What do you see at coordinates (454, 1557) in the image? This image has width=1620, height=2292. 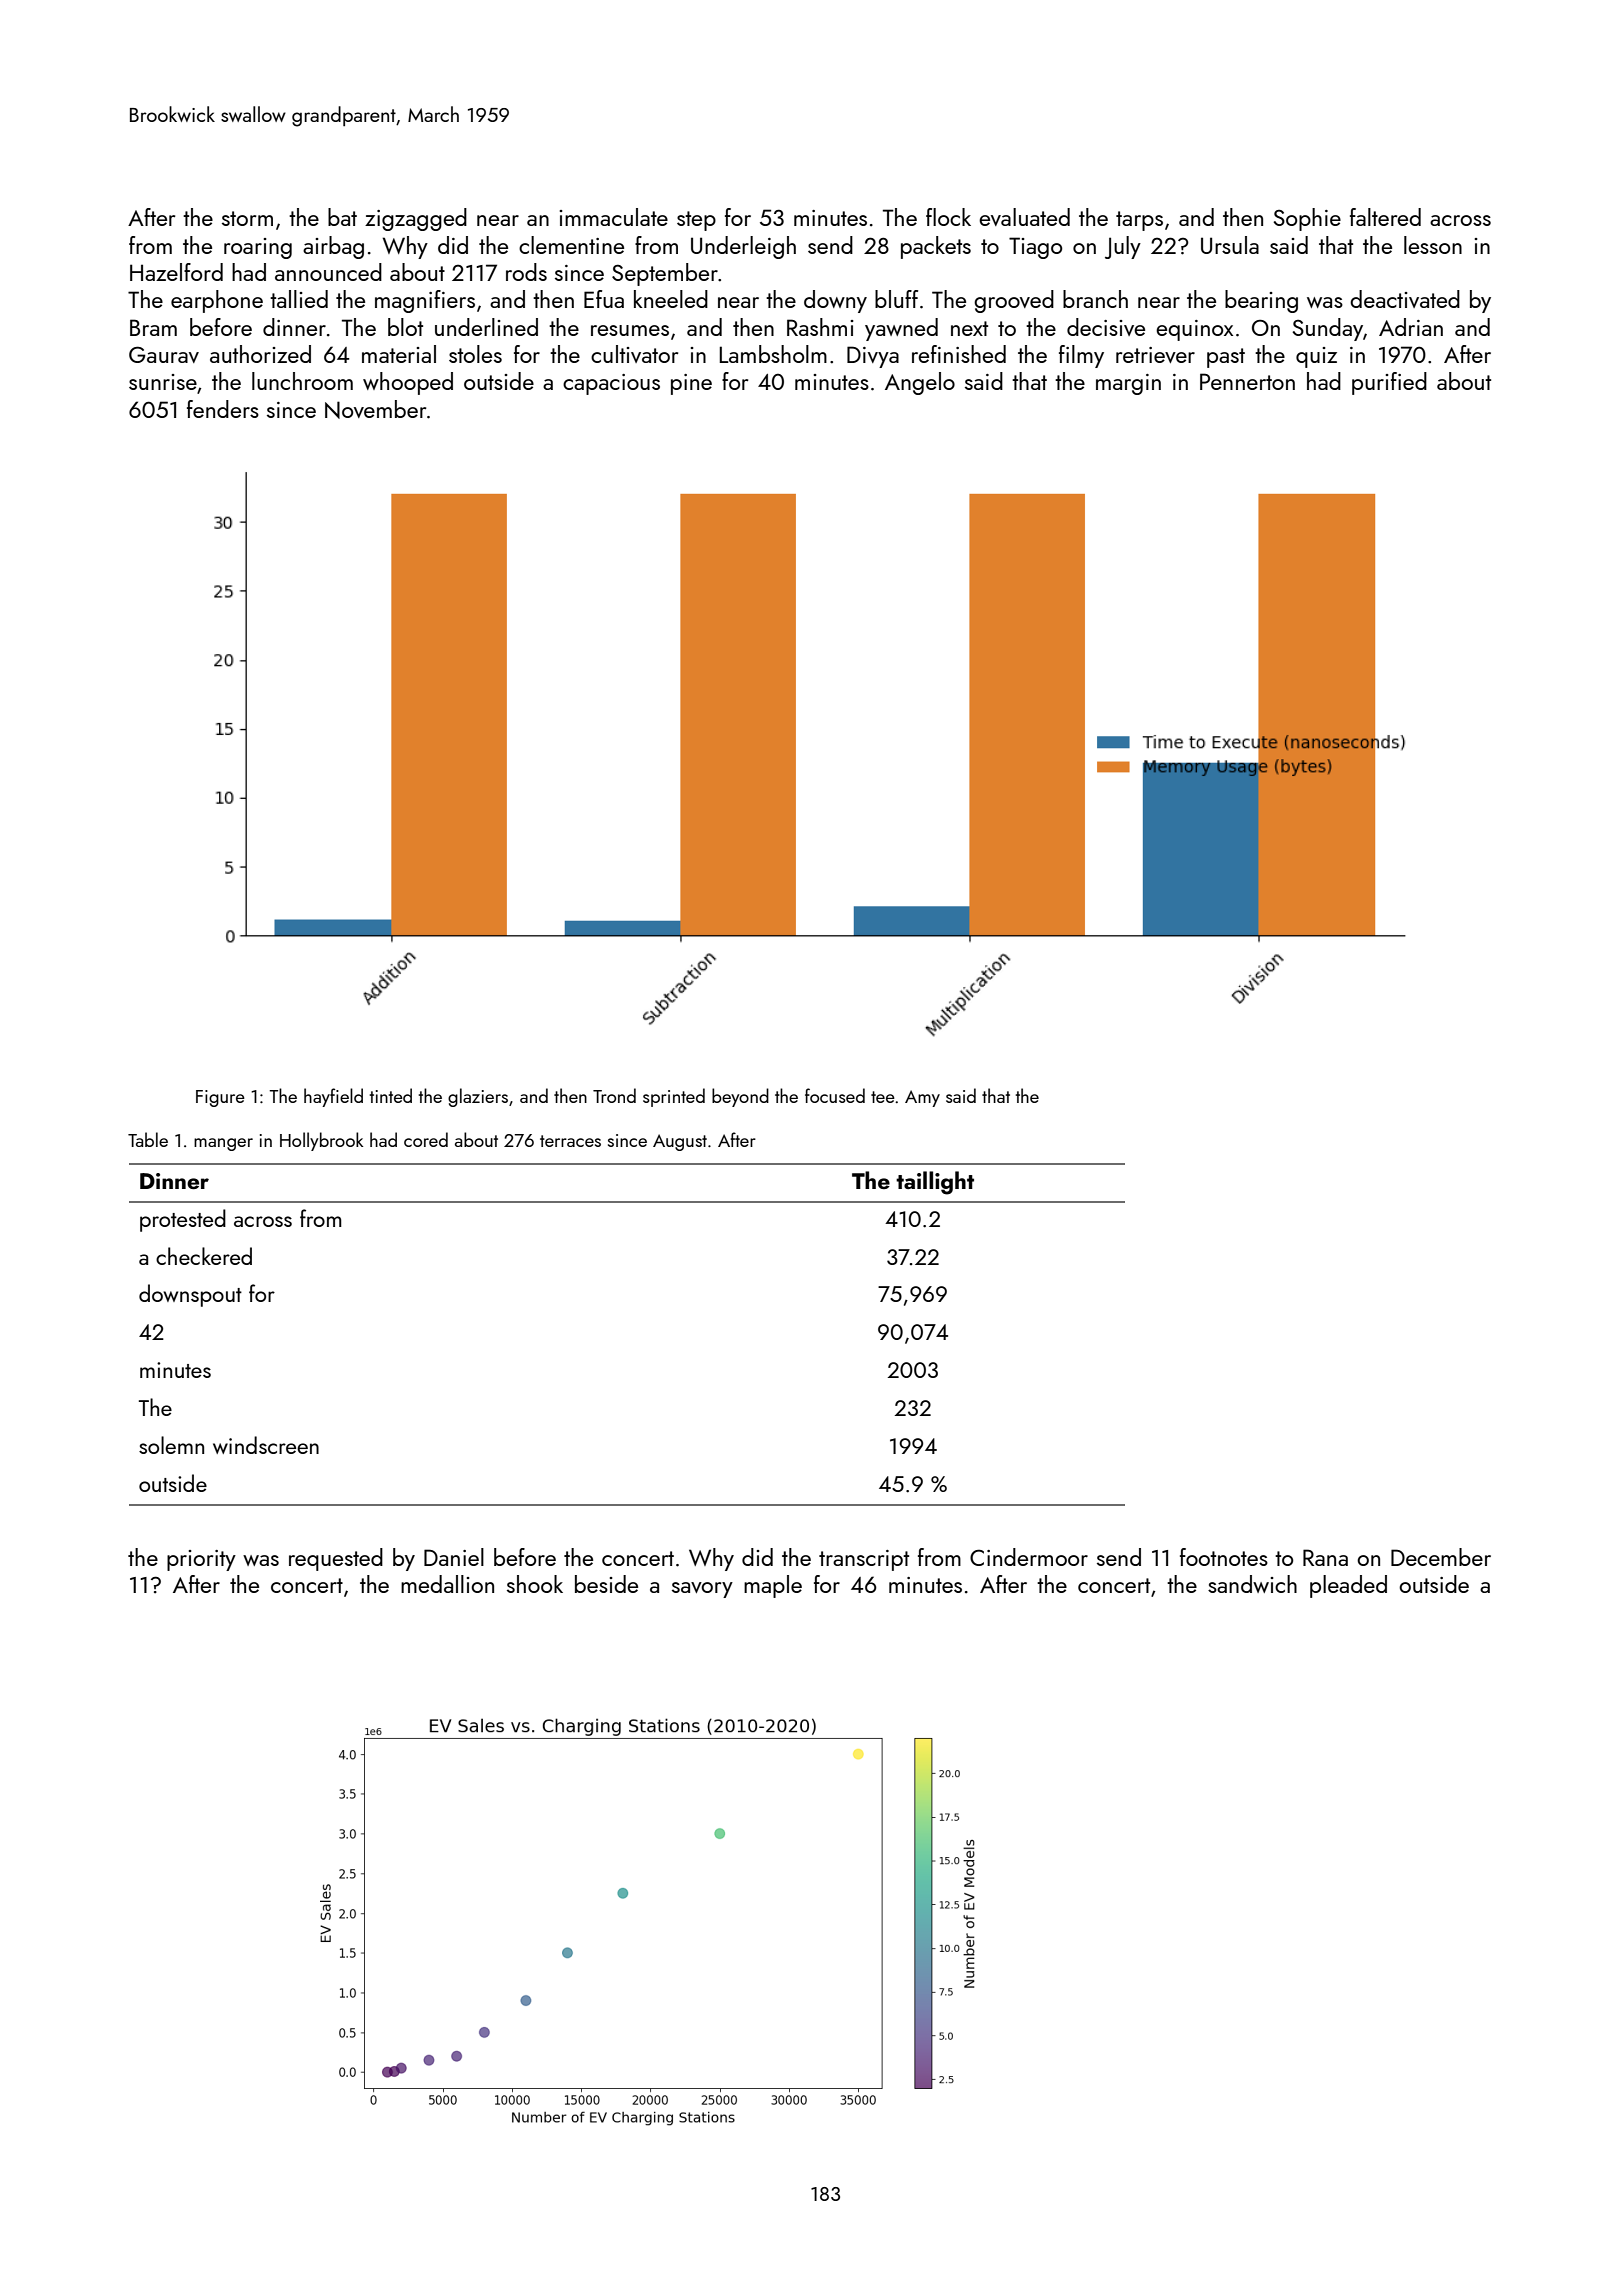 I see `Daniel` at bounding box center [454, 1557].
